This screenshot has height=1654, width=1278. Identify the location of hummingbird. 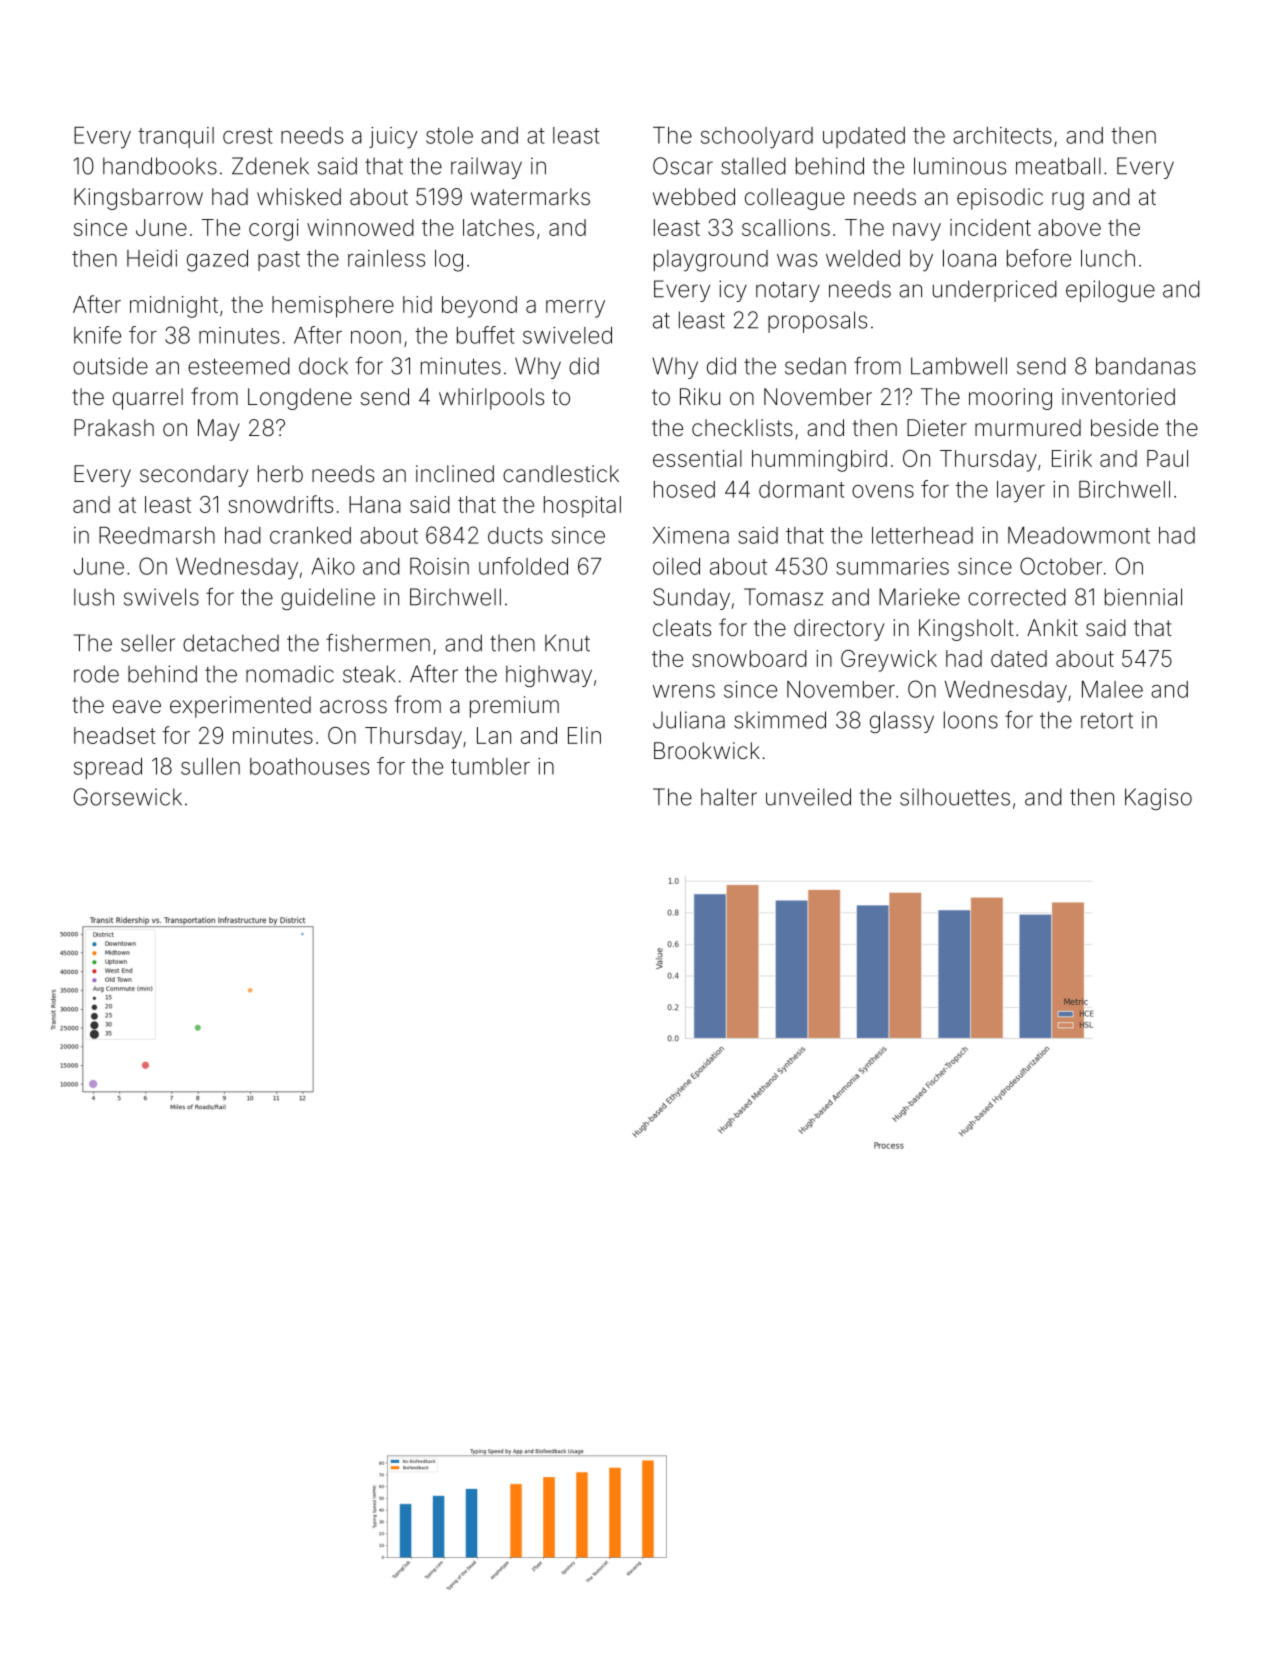
(819, 461).
